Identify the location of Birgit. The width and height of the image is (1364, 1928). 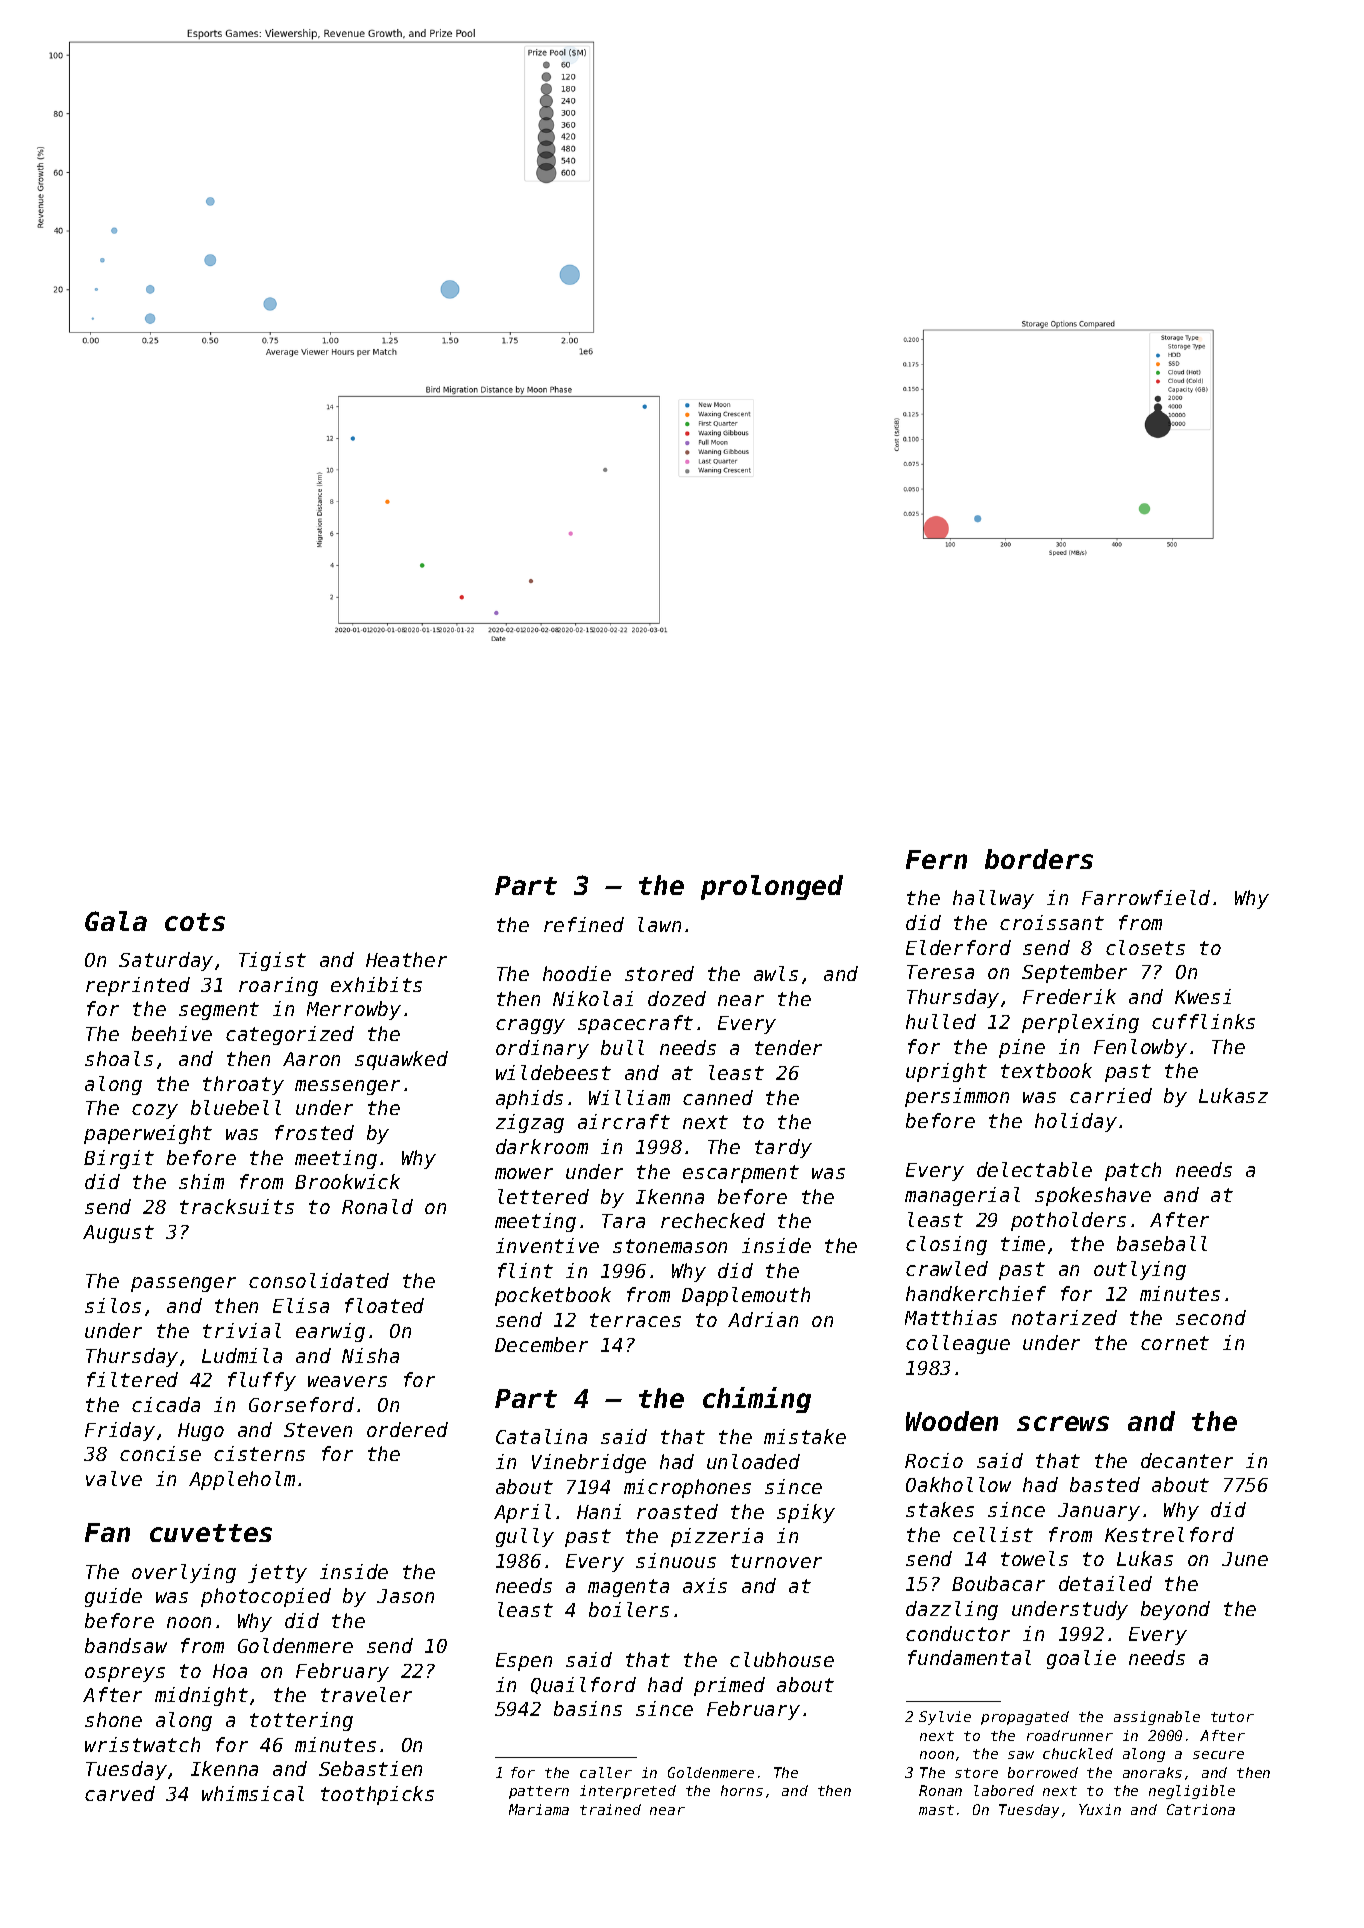
(119, 1159).
